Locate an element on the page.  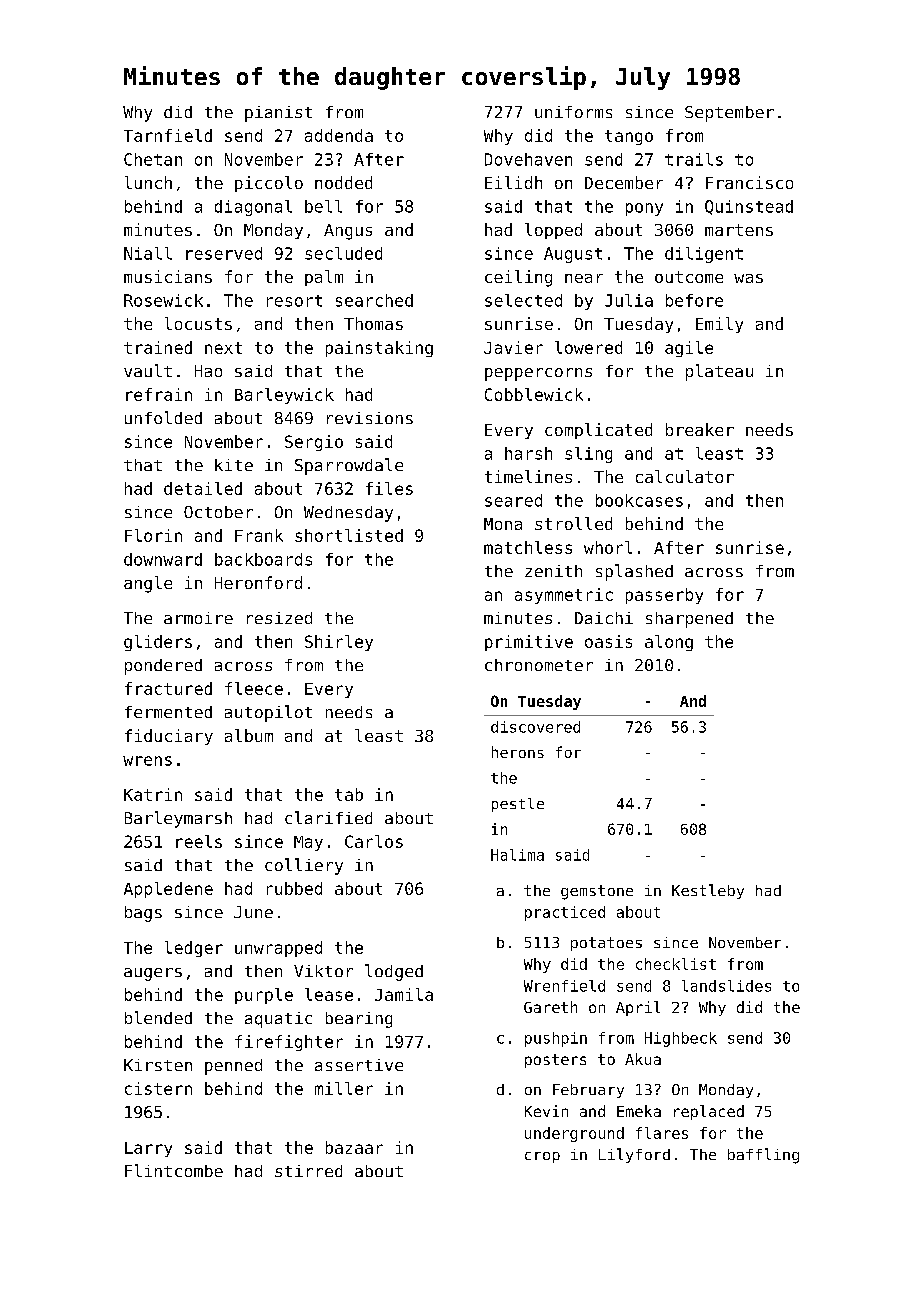
revisions is located at coordinates (370, 418).
